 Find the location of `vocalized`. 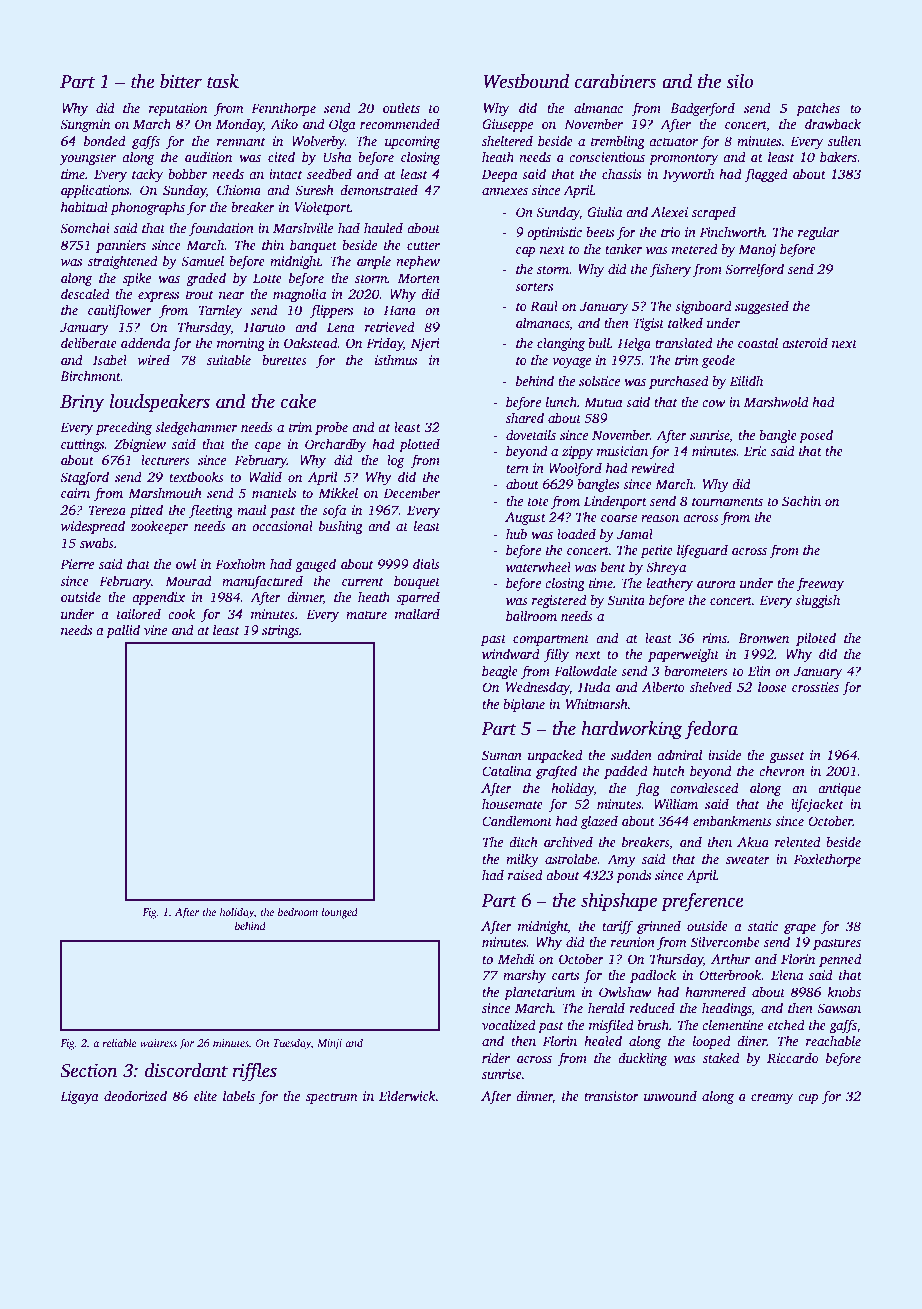

vocalized is located at coordinates (509, 1025).
